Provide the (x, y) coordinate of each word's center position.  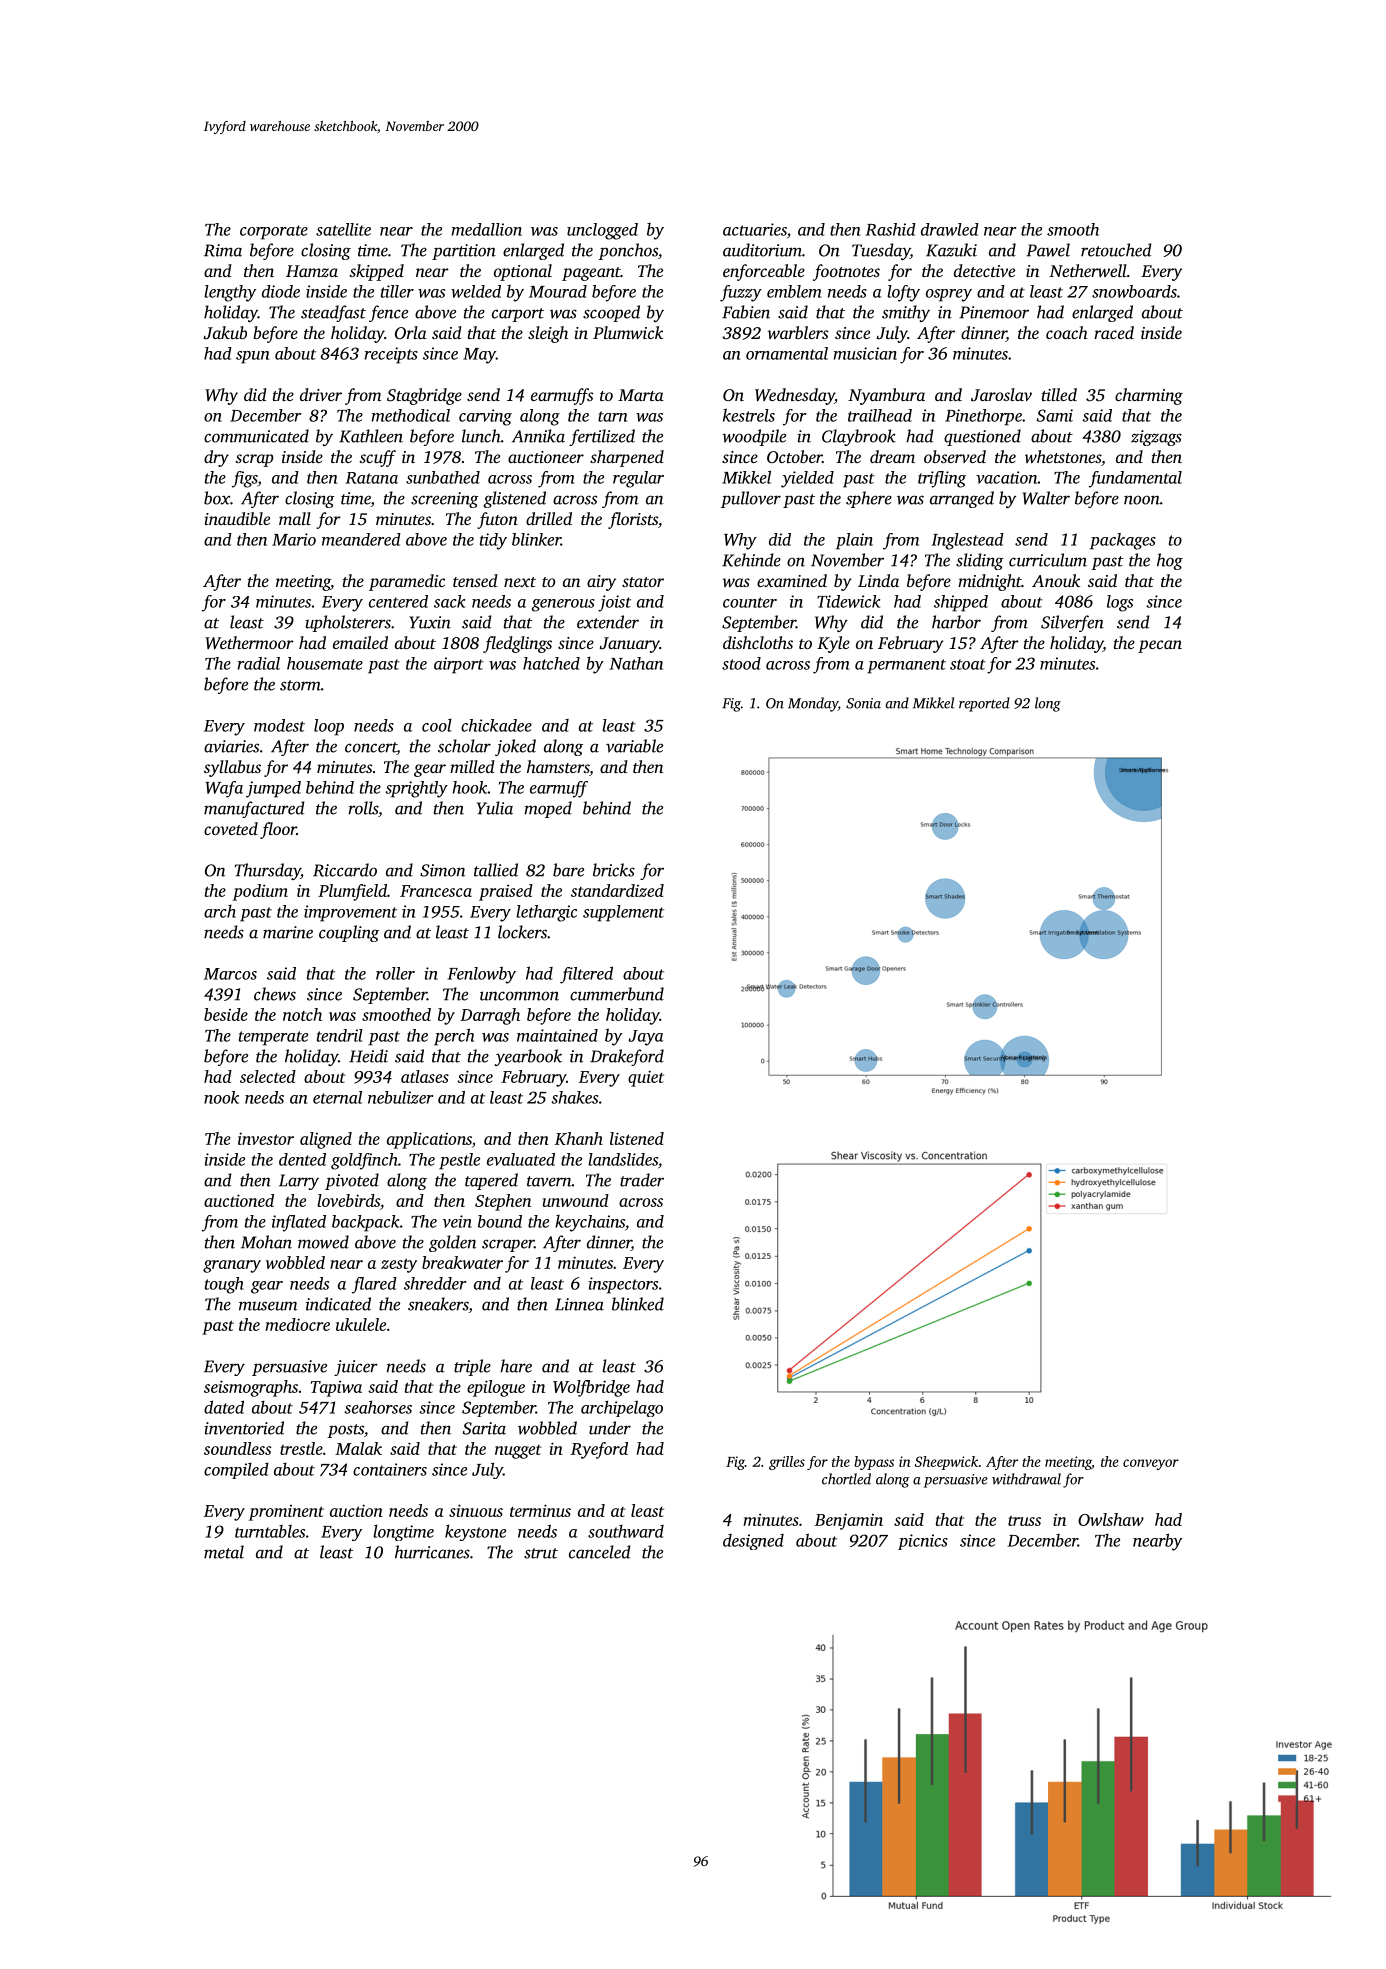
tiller (397, 291)
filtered (586, 975)
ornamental (787, 353)
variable (634, 746)
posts (345, 1431)
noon (1142, 500)
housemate (325, 663)
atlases (425, 1076)
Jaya (646, 1038)
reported (984, 704)
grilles (787, 1463)
